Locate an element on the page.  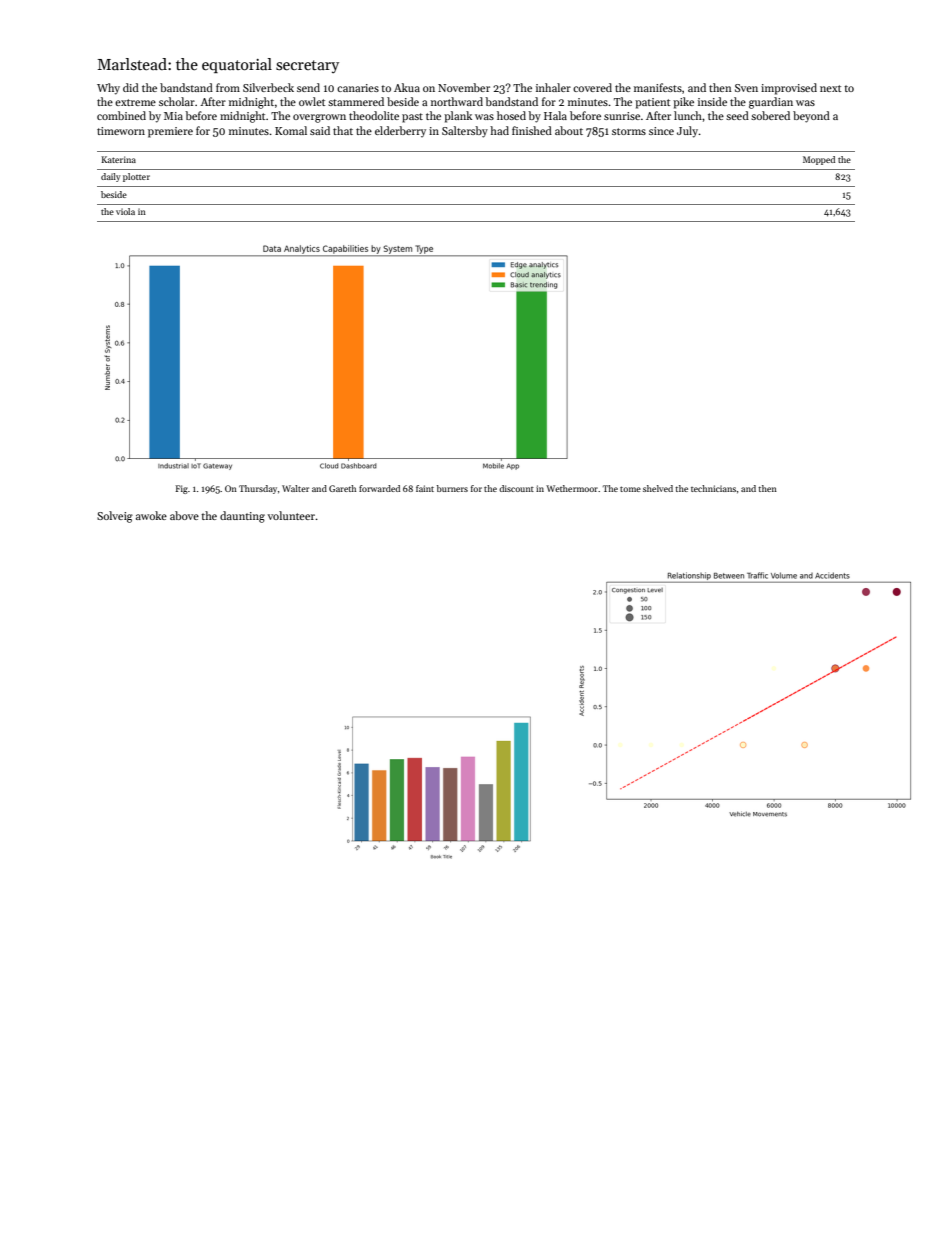
Akua is located at coordinates (407, 87).
